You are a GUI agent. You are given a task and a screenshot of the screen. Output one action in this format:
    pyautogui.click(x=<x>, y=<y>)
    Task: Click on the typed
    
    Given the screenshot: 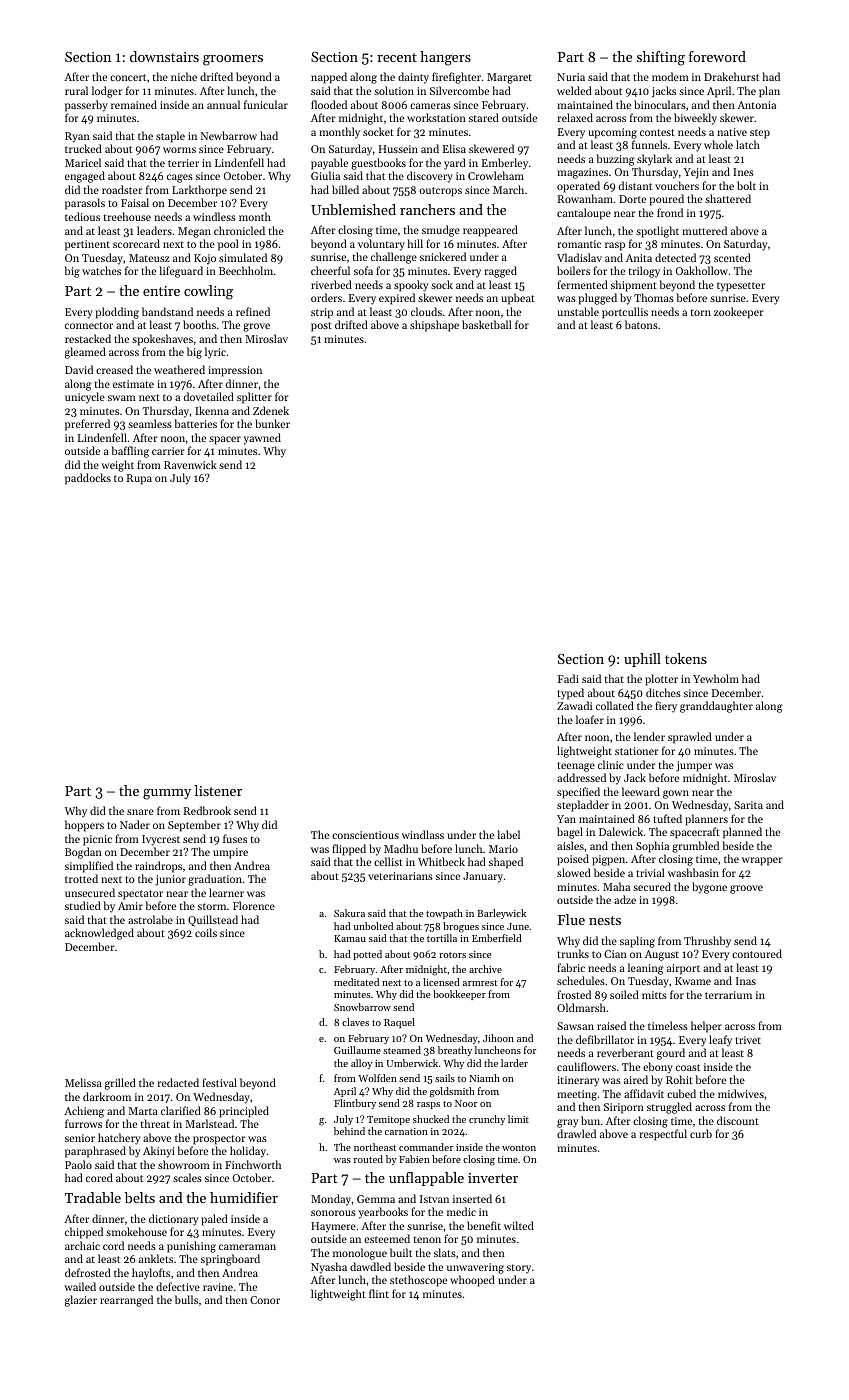 What is the action you would take?
    pyautogui.click(x=570, y=694)
